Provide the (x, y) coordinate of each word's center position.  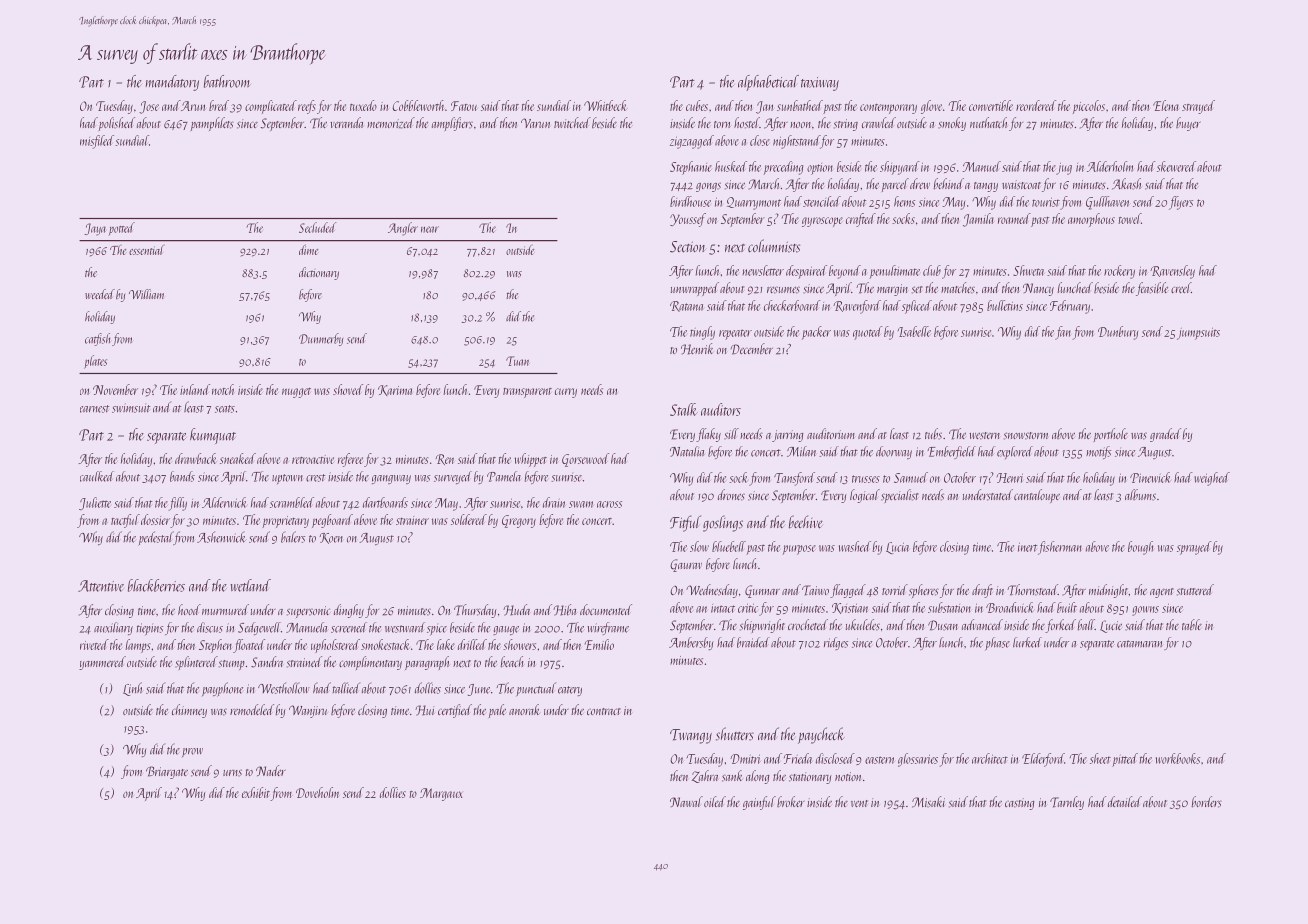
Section (688, 247)
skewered (1176, 166)
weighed (1212, 479)
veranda (347, 122)
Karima (395, 390)
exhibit (256, 792)
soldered (469, 519)
